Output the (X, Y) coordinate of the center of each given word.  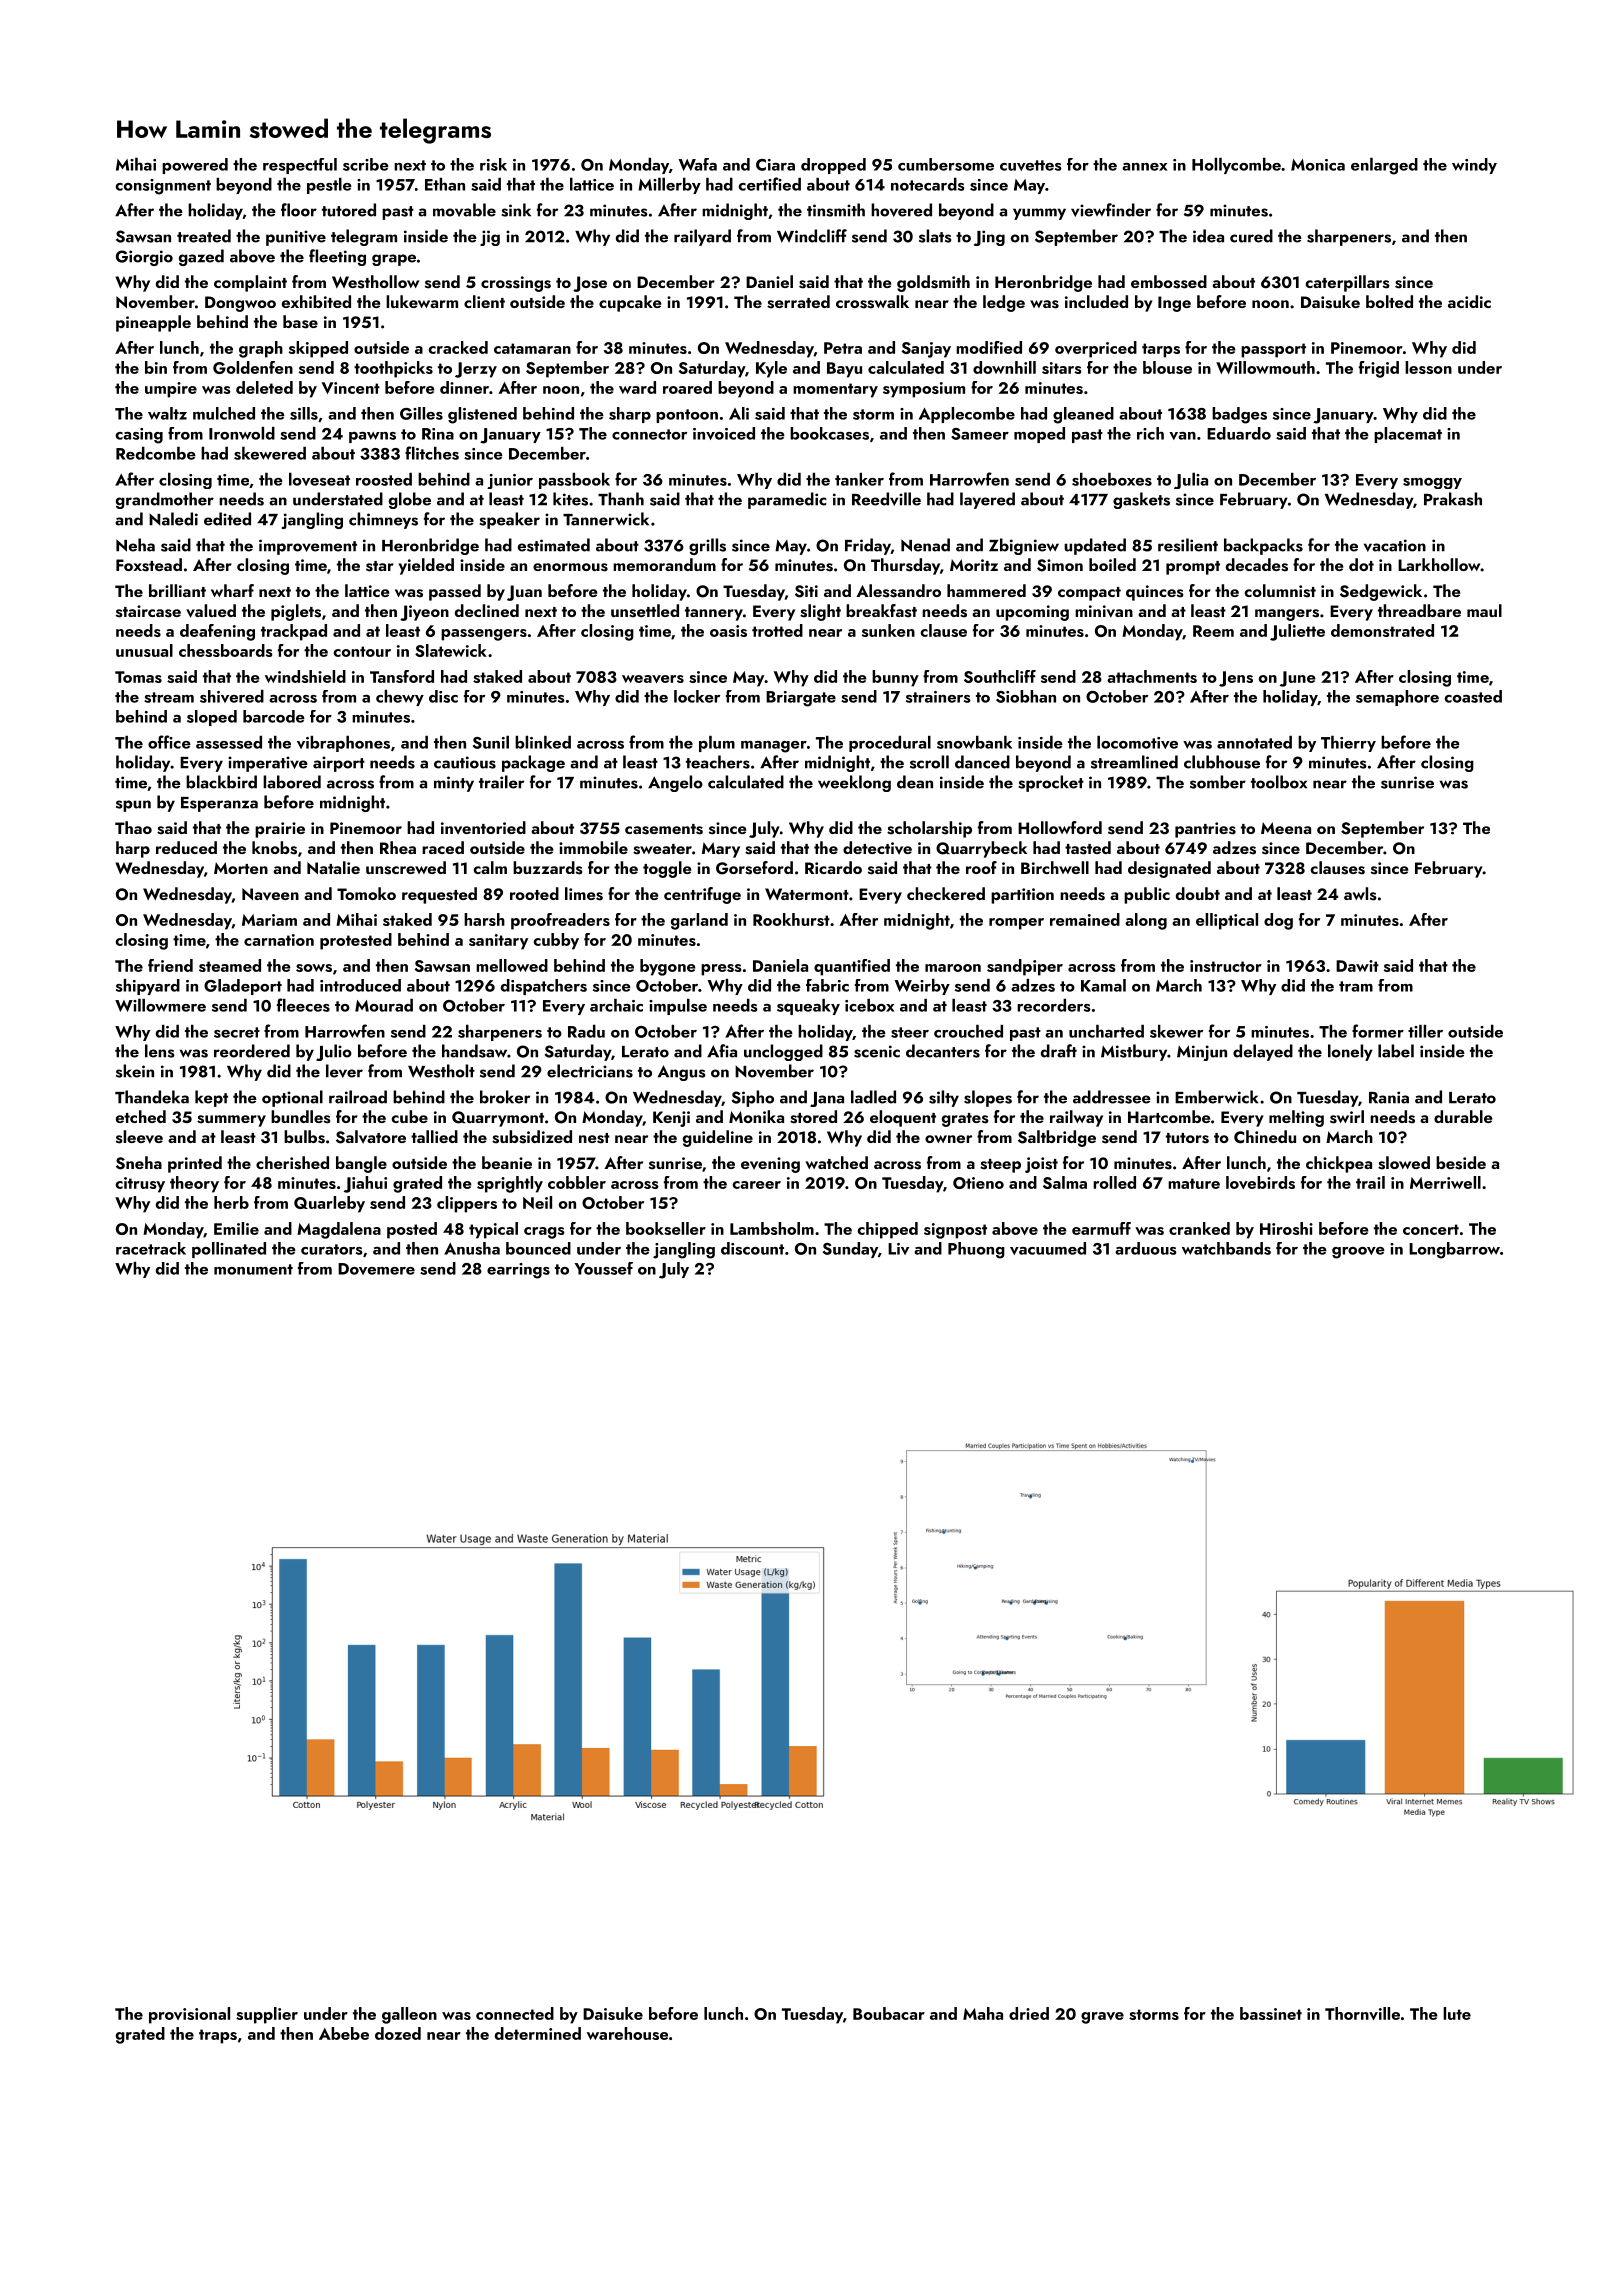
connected (515, 2013)
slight (820, 612)
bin (156, 367)
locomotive (1137, 742)
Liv (898, 1249)
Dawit (1357, 966)
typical (493, 1230)
